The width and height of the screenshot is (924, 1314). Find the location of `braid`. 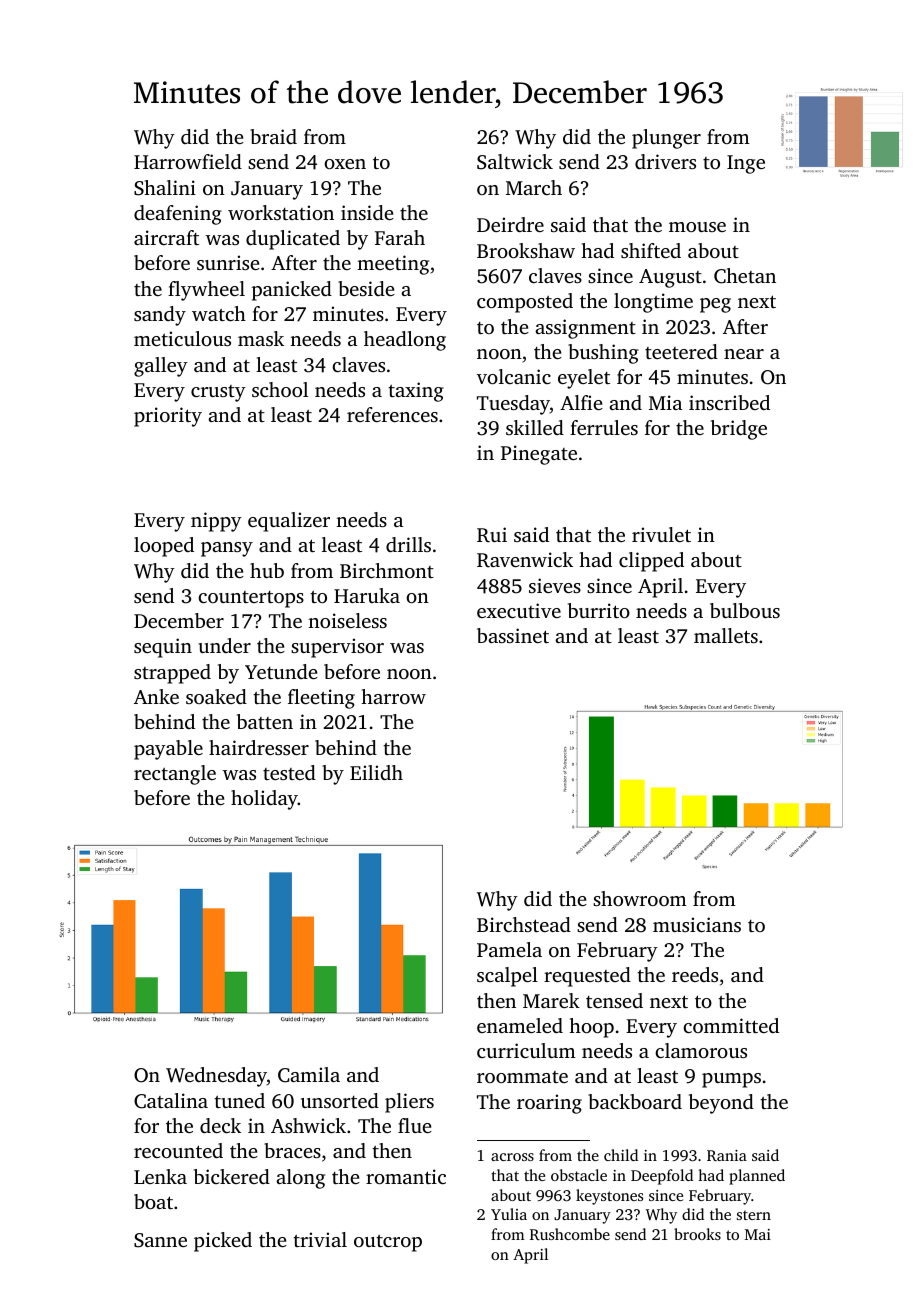

braid is located at coordinates (273, 136).
